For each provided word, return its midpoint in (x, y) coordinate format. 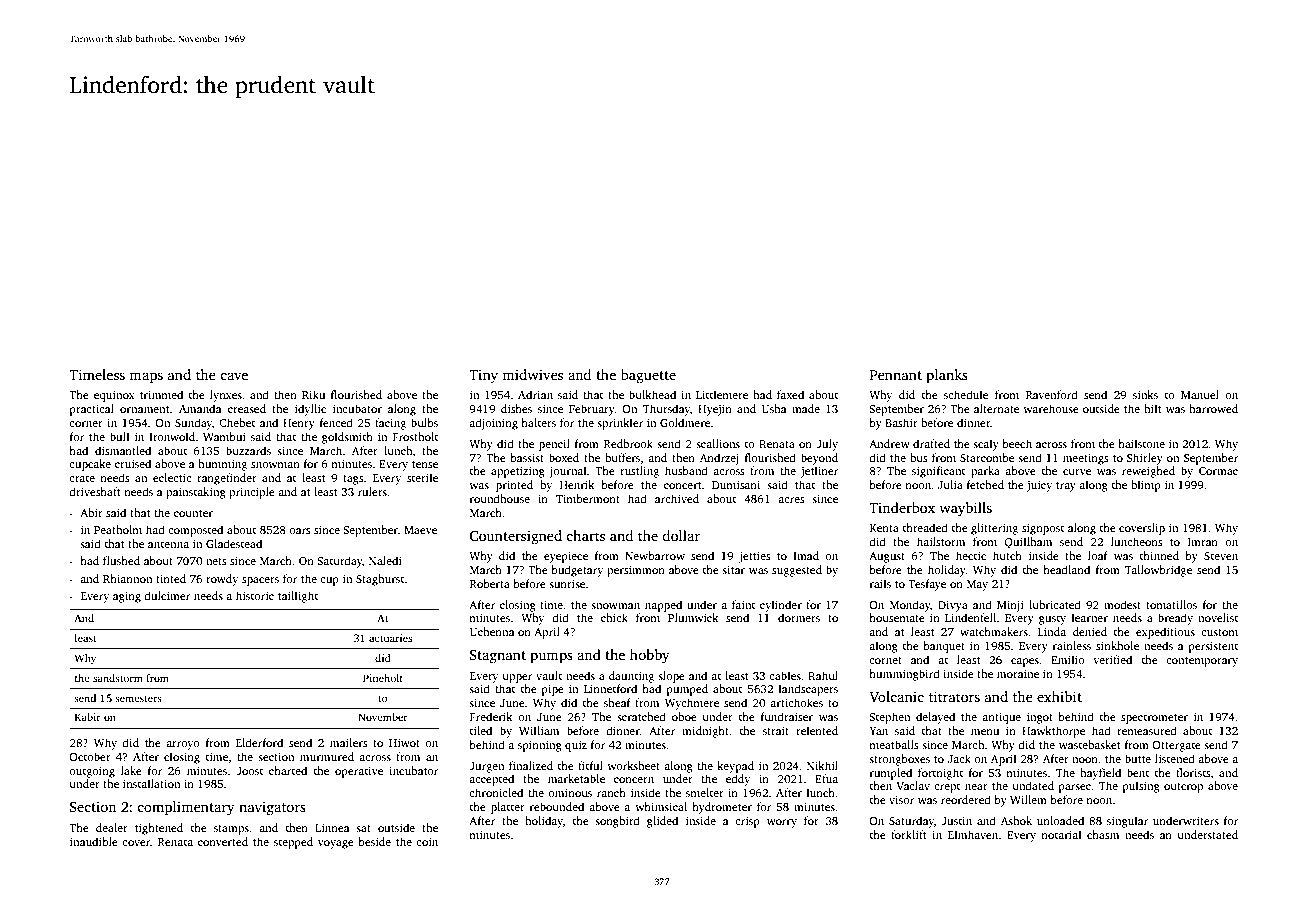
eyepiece (566, 557)
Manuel (1200, 394)
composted (195, 531)
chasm (1103, 834)
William (539, 730)
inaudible (94, 841)
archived (677, 498)
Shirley (1145, 459)
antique (1001, 718)
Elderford (259, 742)
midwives (532, 374)
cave (234, 376)
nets (216, 561)
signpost (1043, 529)
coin (427, 842)
